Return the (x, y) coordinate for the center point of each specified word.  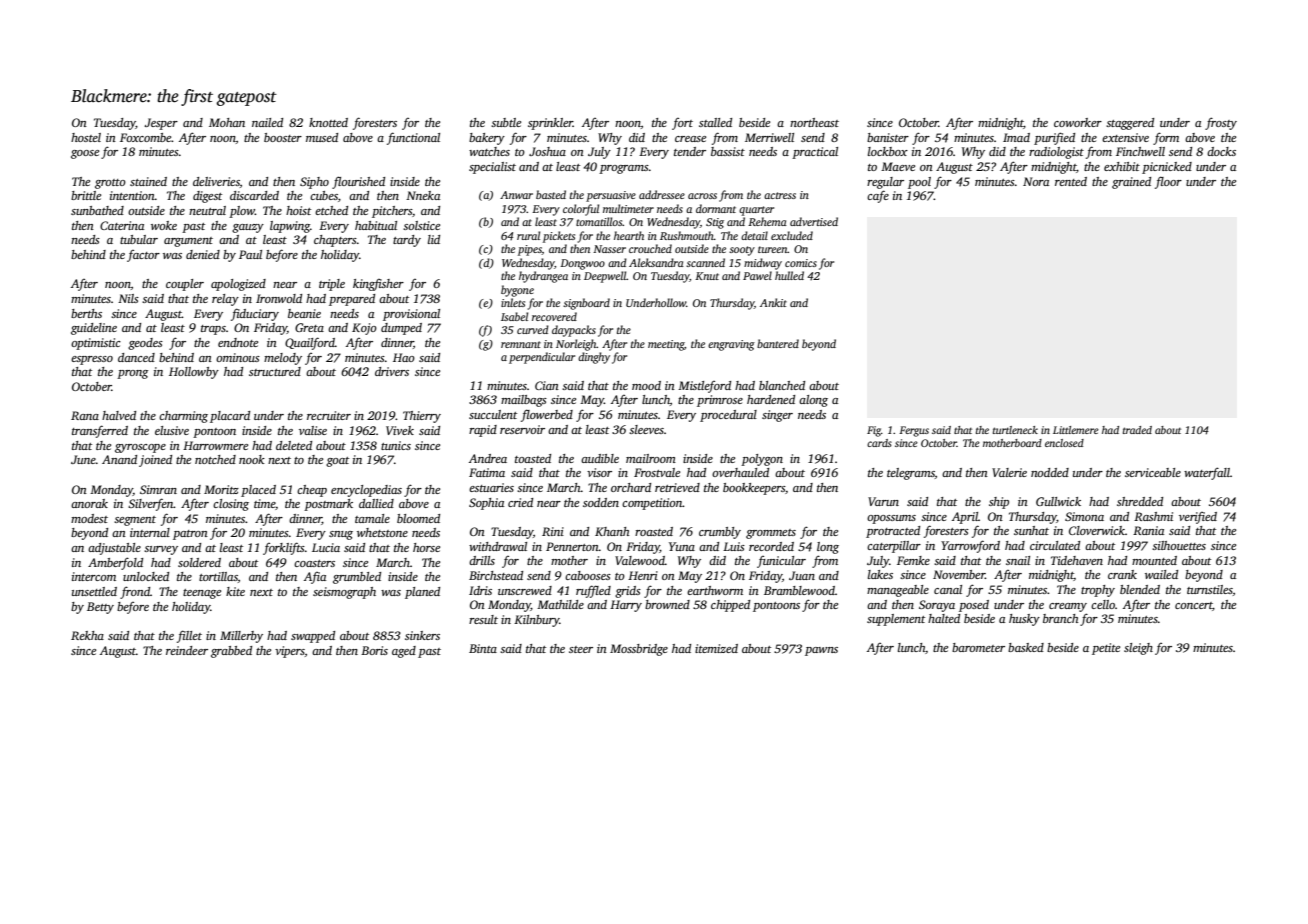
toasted (533, 458)
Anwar (516, 195)
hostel (86, 137)
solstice (421, 225)
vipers (290, 652)
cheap (312, 491)
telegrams (911, 474)
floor (1168, 182)
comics (801, 263)
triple (332, 285)
